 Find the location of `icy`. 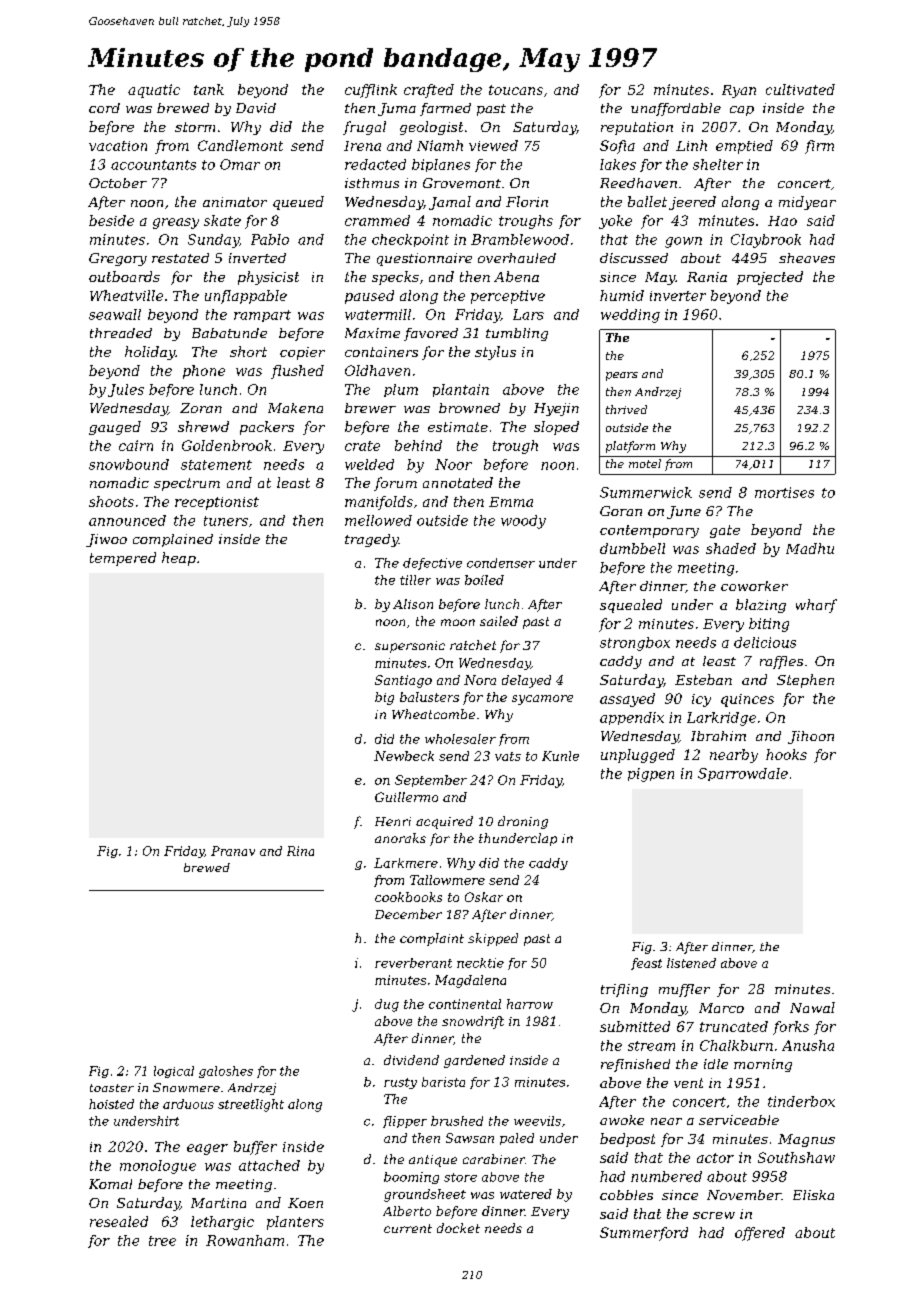

icy is located at coordinates (701, 700).
